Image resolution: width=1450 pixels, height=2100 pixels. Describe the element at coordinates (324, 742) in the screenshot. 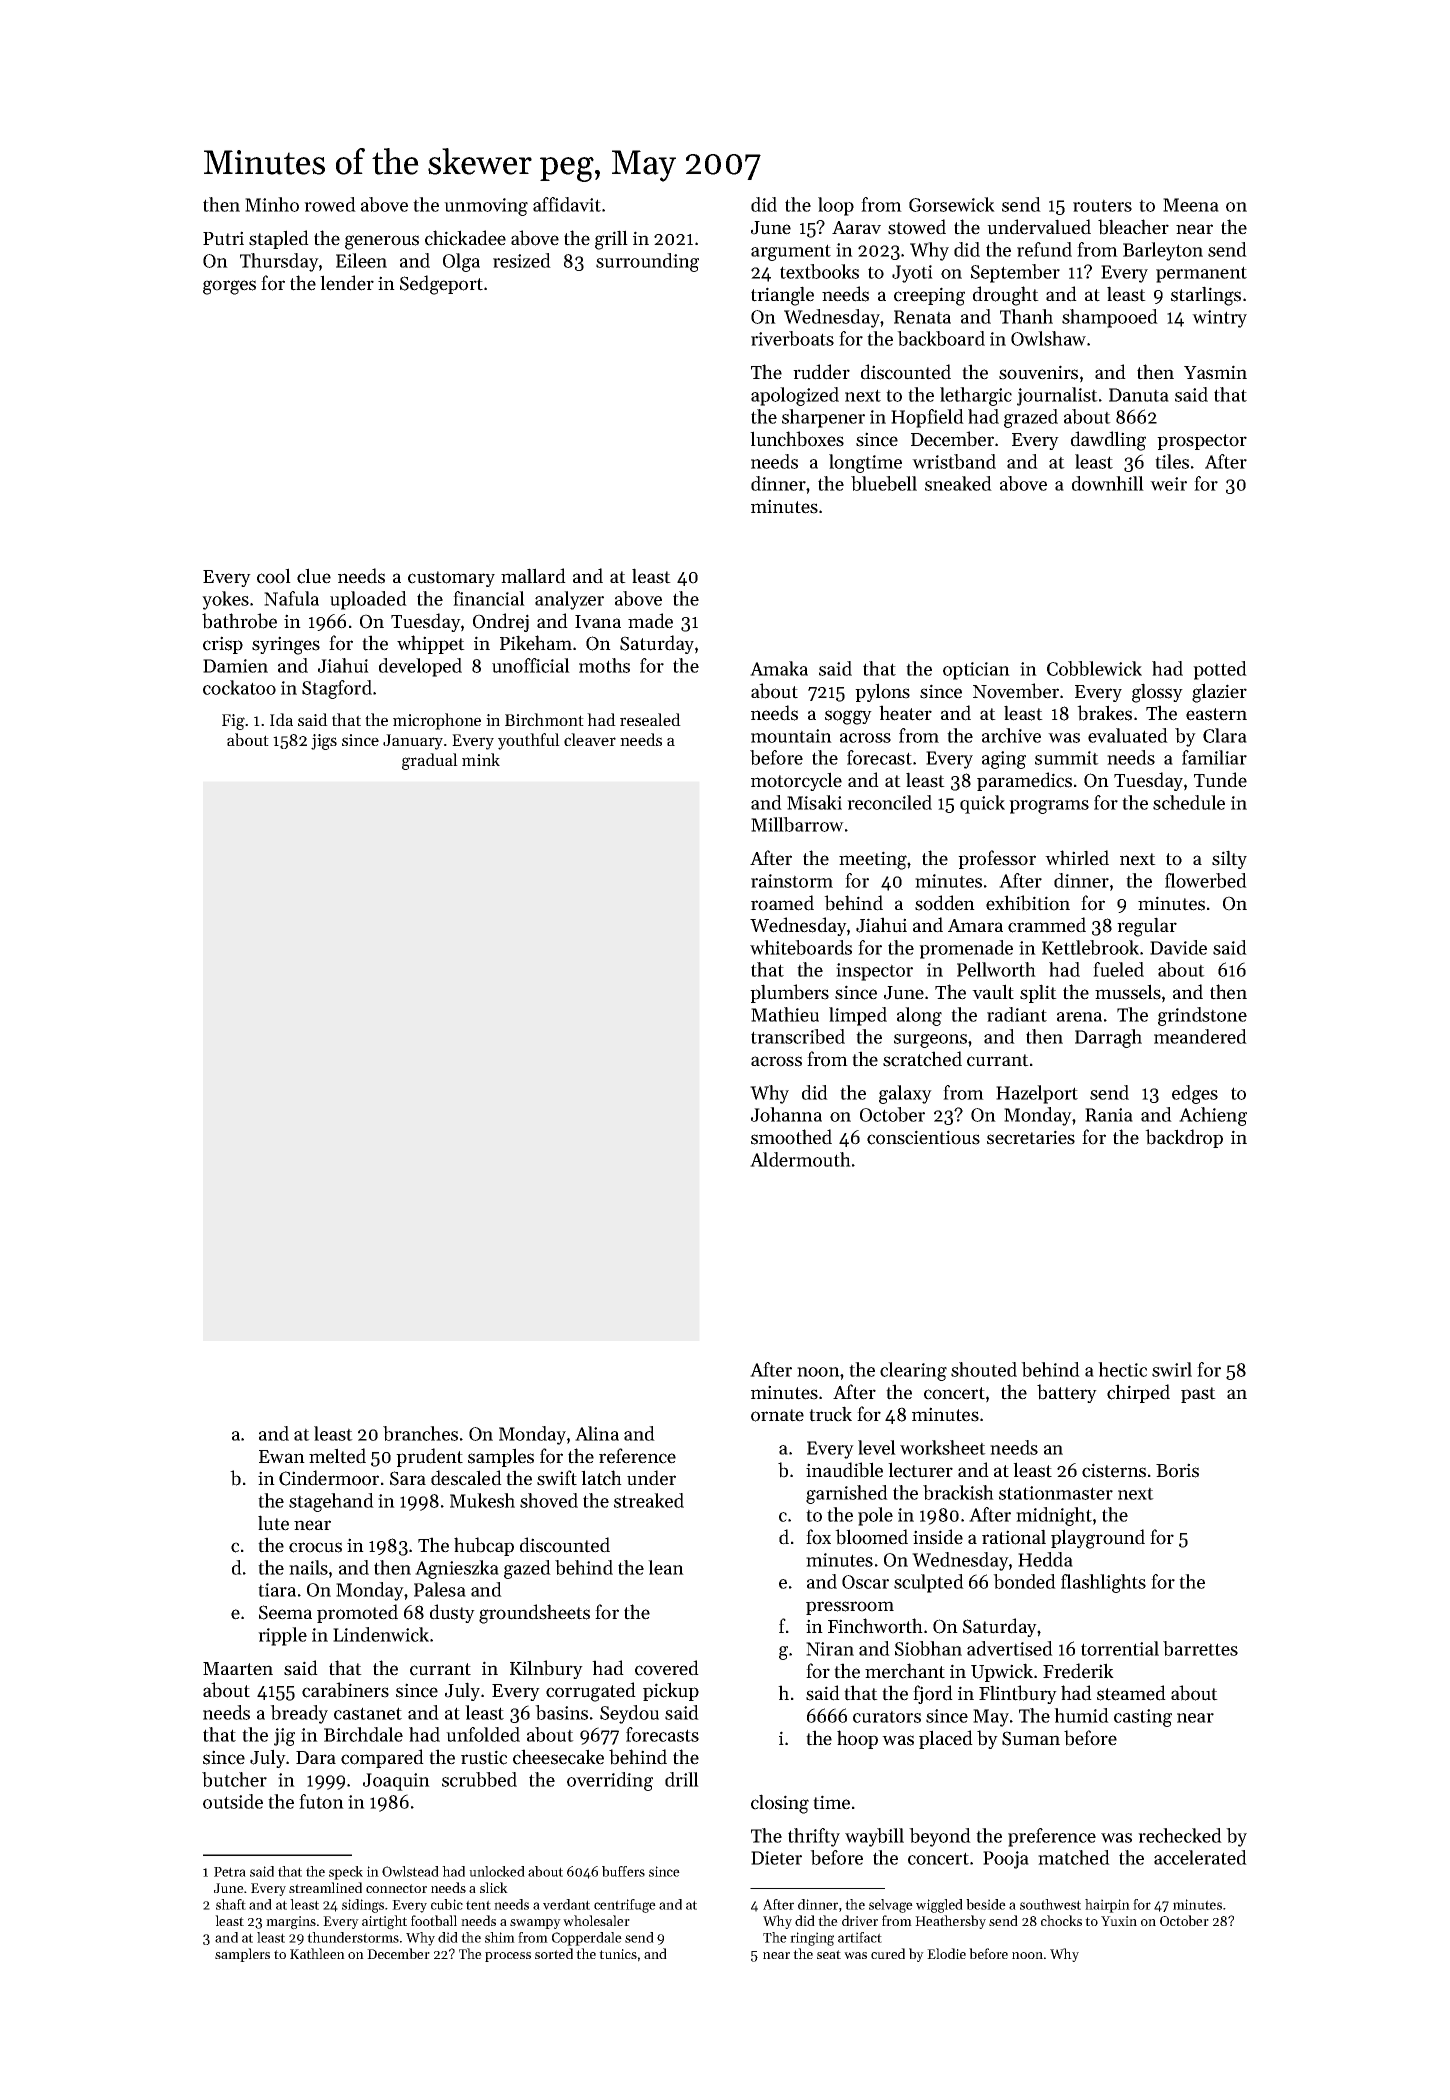

I see `jigs` at that location.
